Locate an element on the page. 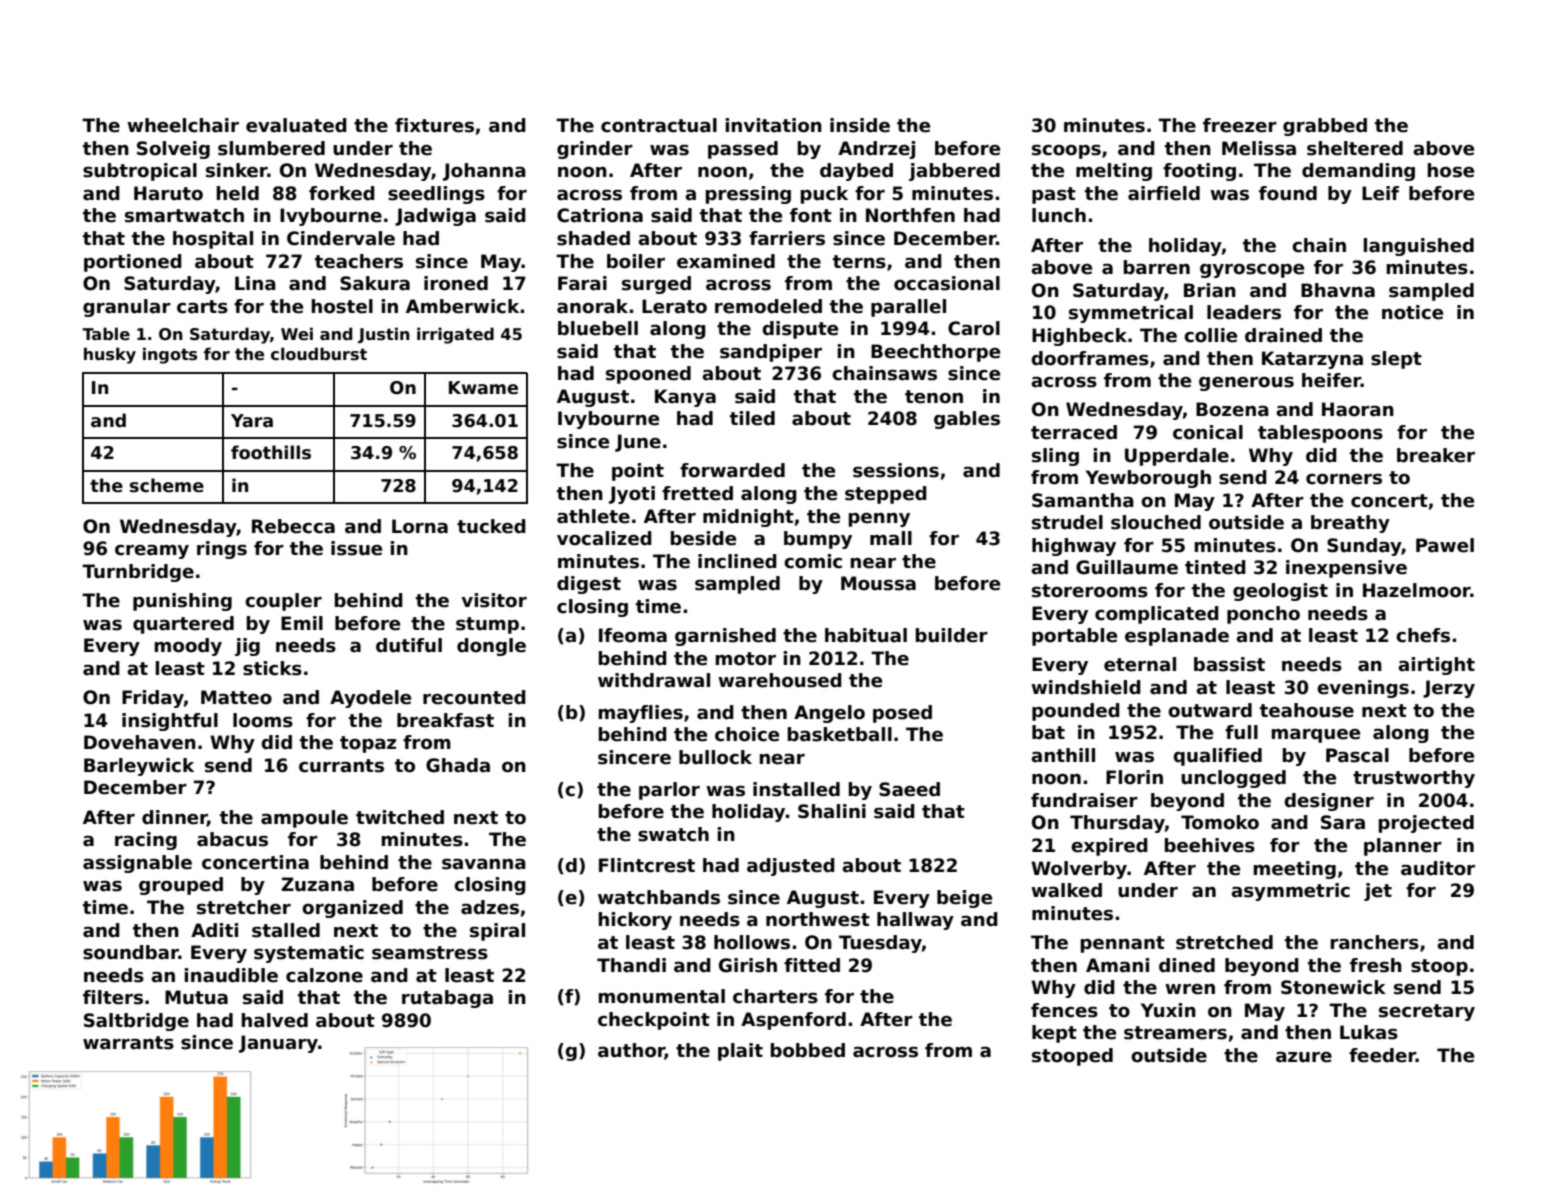 This page has width=1558, height=1204. visitor is located at coordinates (494, 600).
